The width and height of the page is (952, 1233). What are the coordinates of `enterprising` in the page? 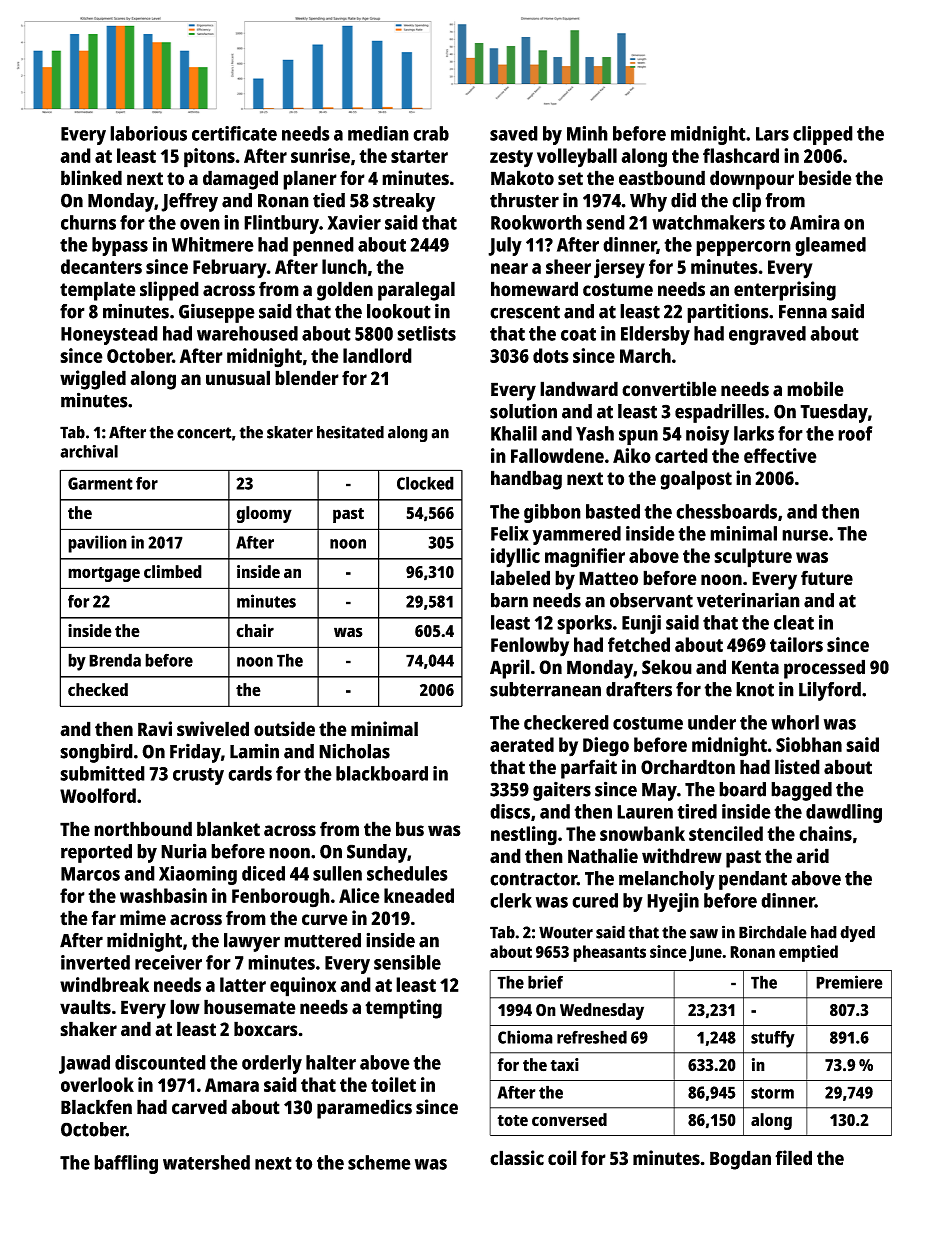 It's located at (785, 291).
